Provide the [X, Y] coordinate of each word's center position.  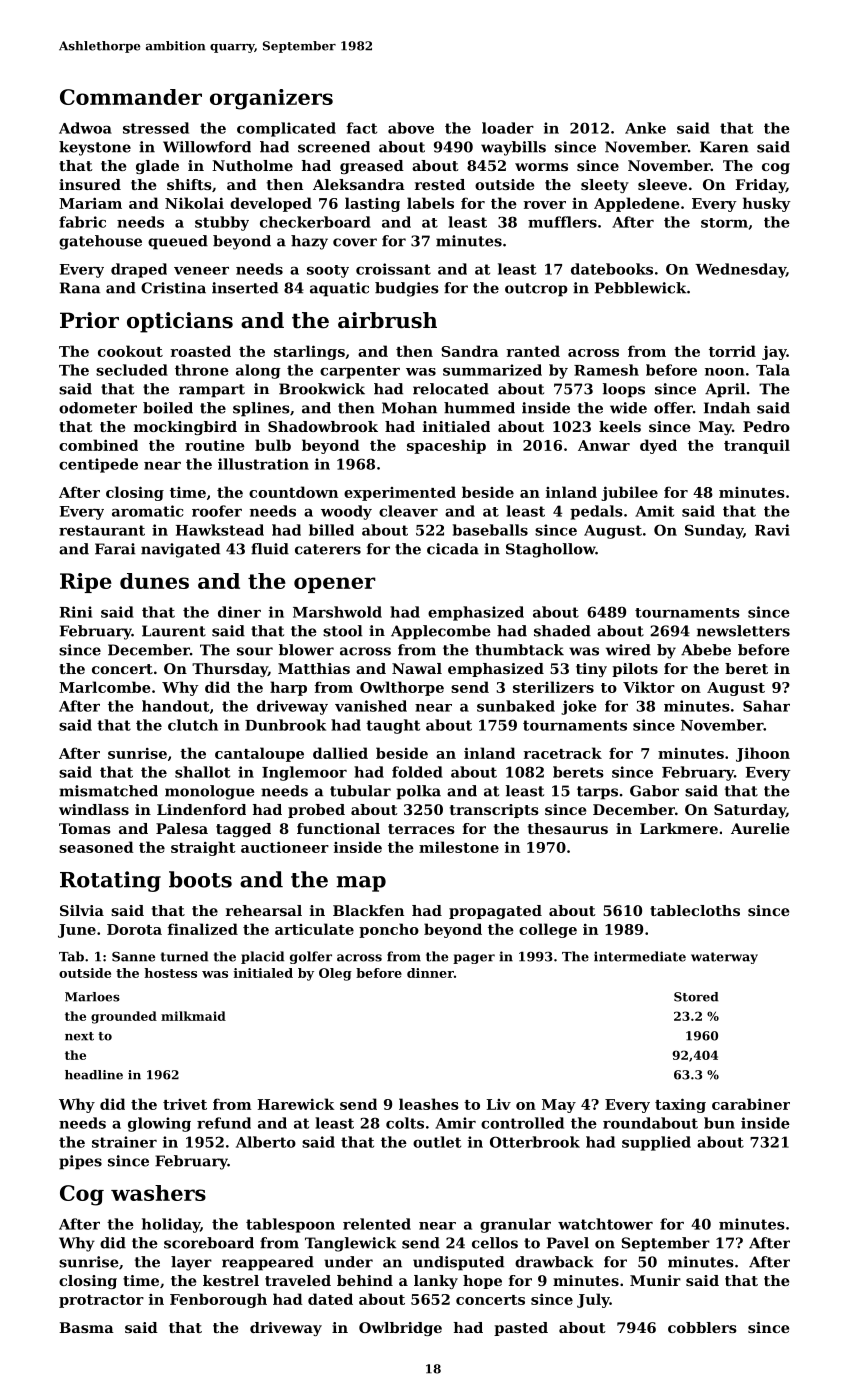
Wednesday [740, 270]
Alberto [266, 1142]
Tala [773, 370]
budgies [407, 289]
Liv [498, 1104]
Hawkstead [220, 530]
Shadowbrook [323, 426]
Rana [80, 288]
